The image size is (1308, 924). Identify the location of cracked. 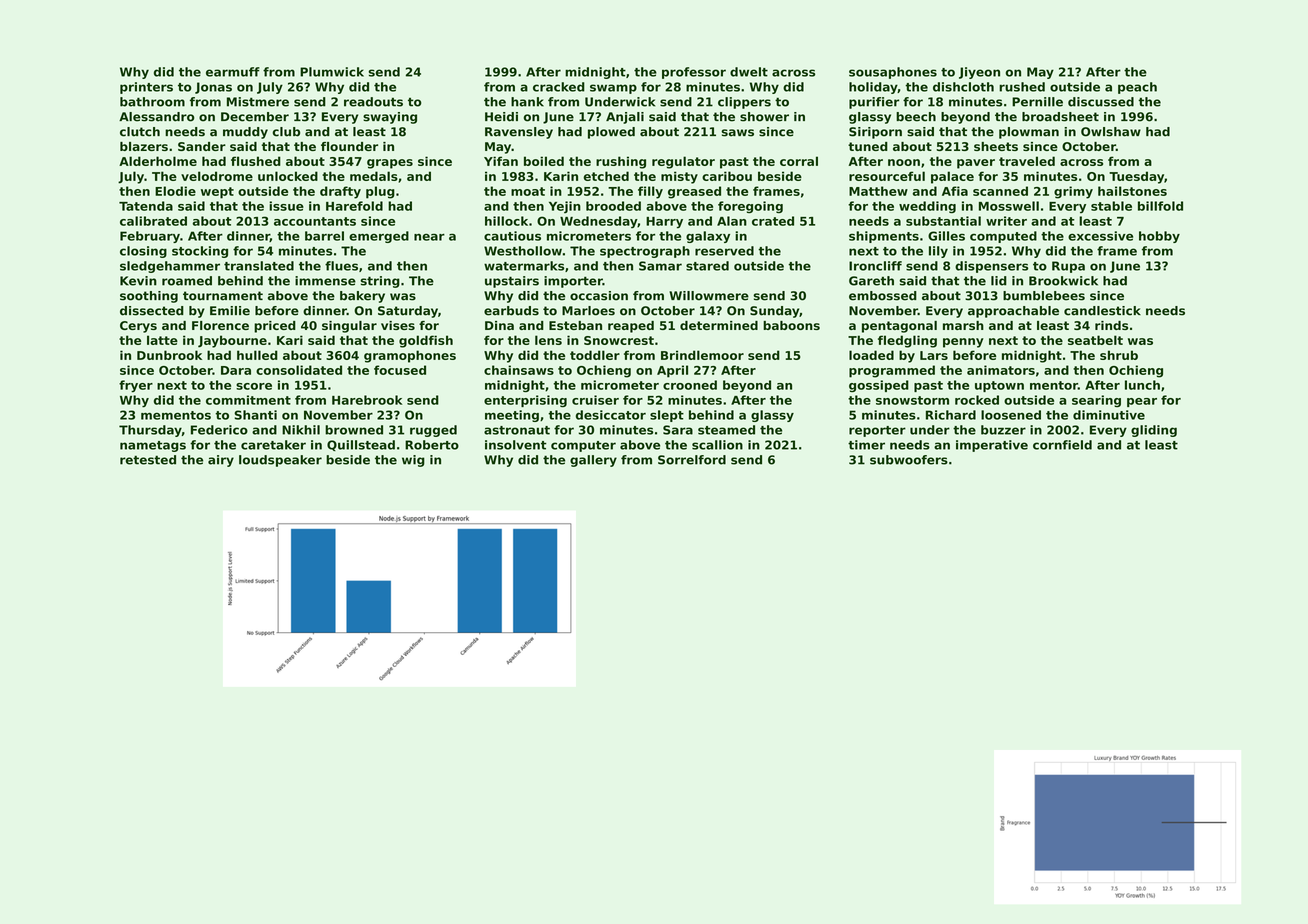
(559, 87).
